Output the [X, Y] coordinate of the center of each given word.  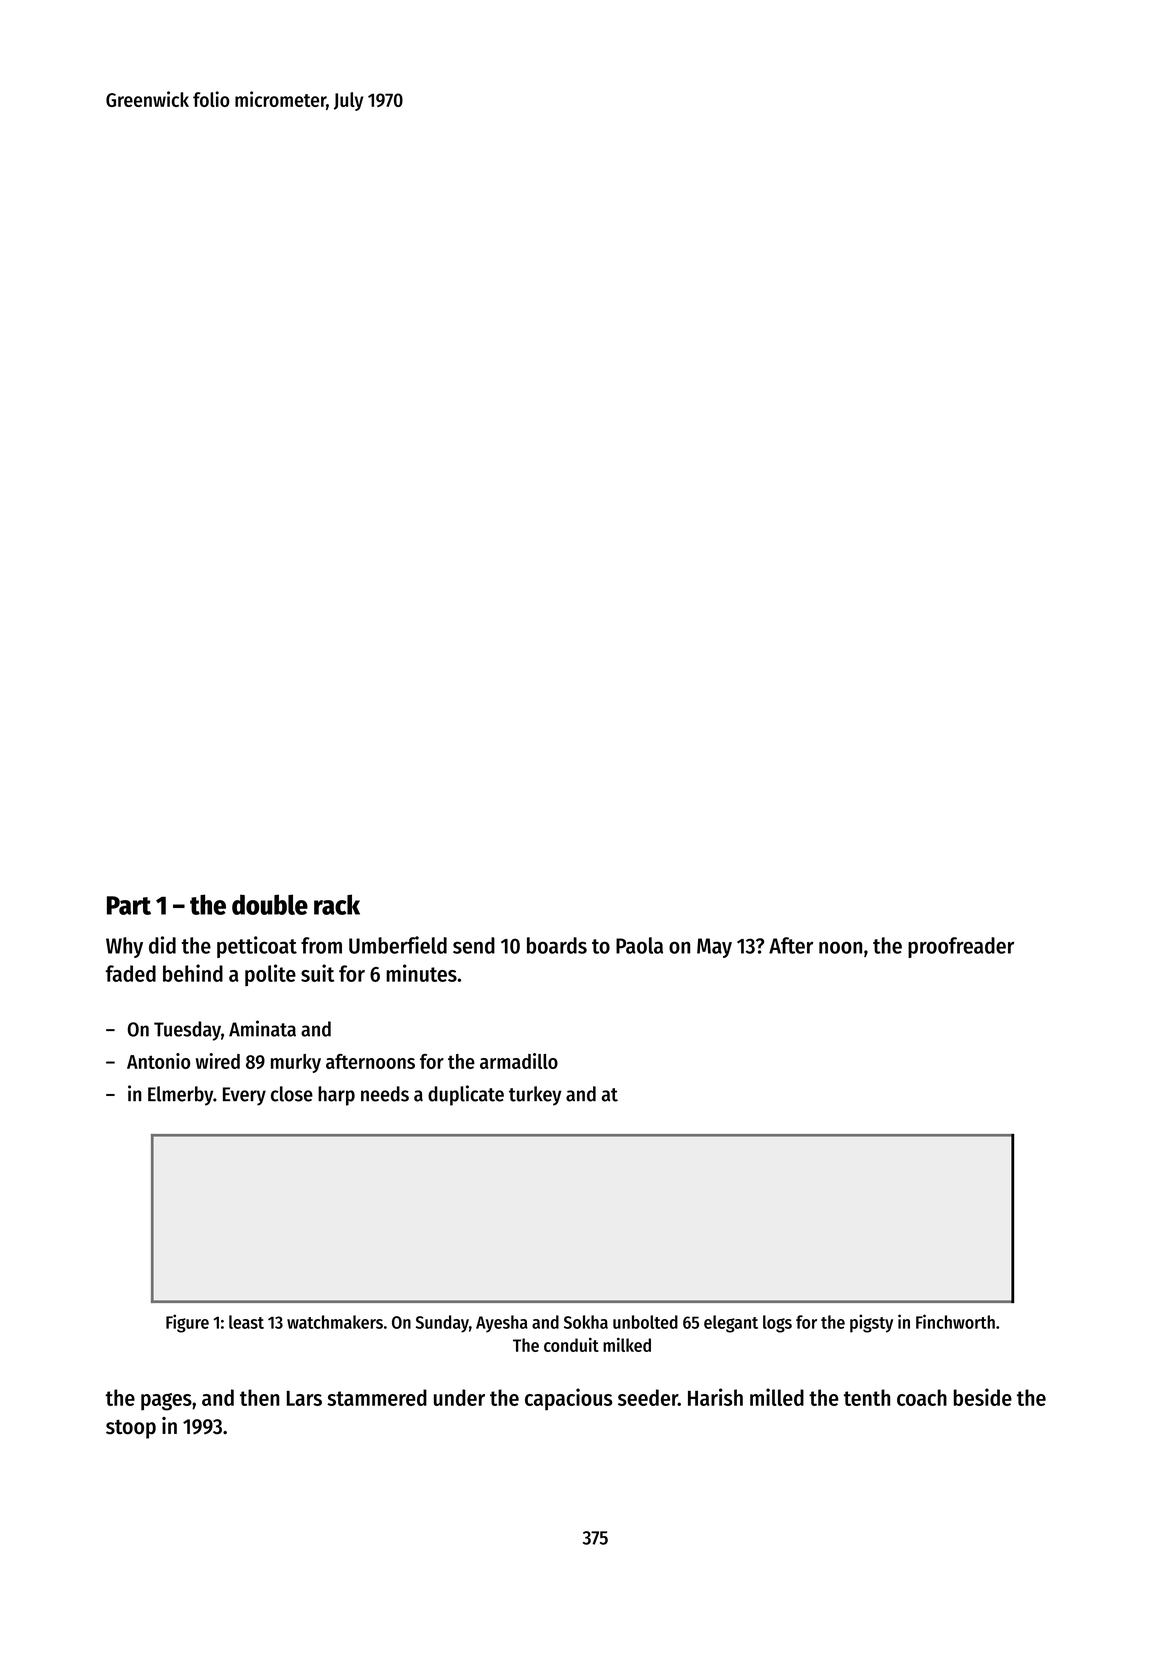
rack [337, 904]
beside [983, 1397]
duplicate [466, 1095]
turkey [535, 1096]
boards [557, 945]
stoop [131, 1429]
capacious [569, 1399]
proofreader [961, 947]
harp [336, 1096]
